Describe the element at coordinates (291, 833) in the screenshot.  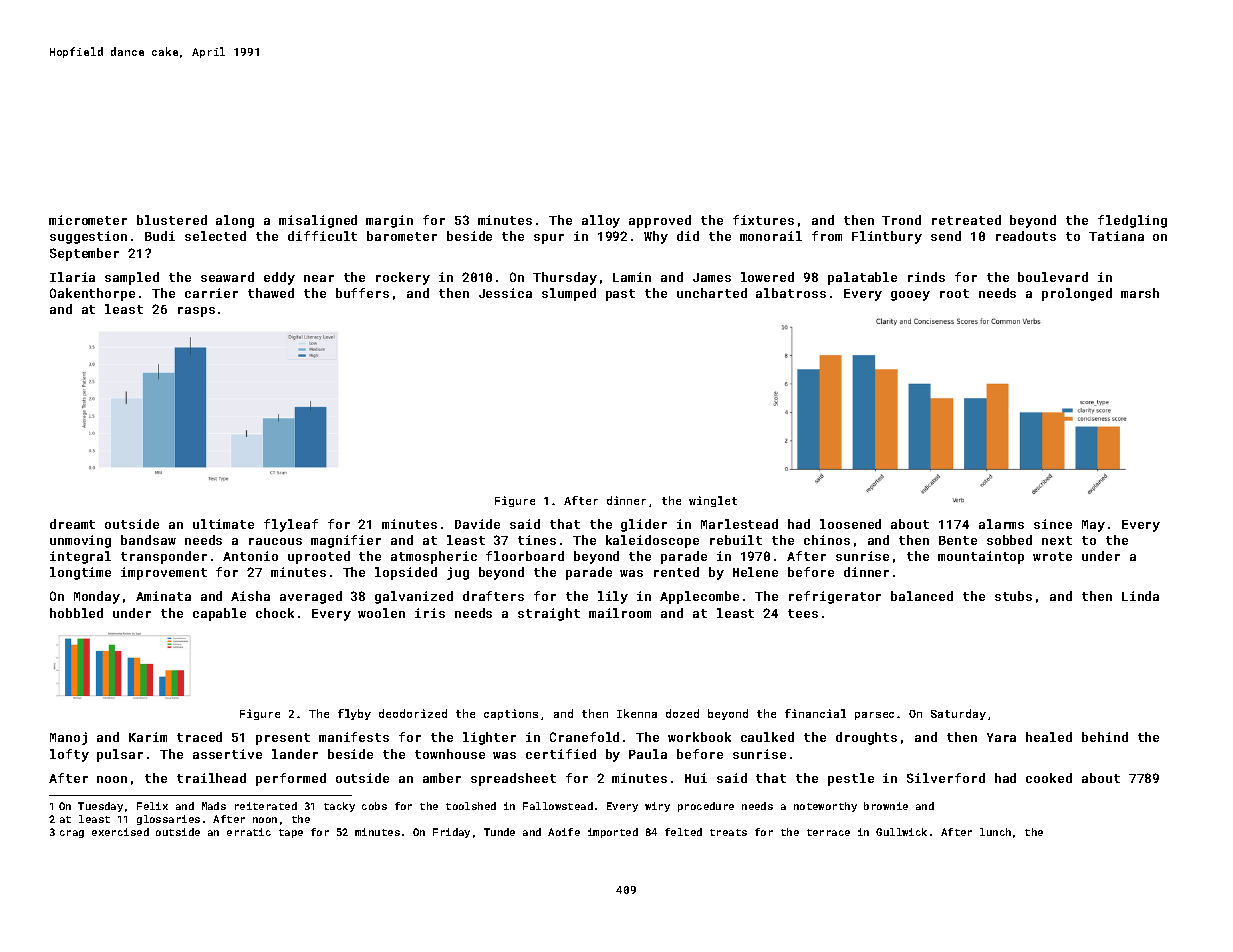
I see `tape` at that location.
